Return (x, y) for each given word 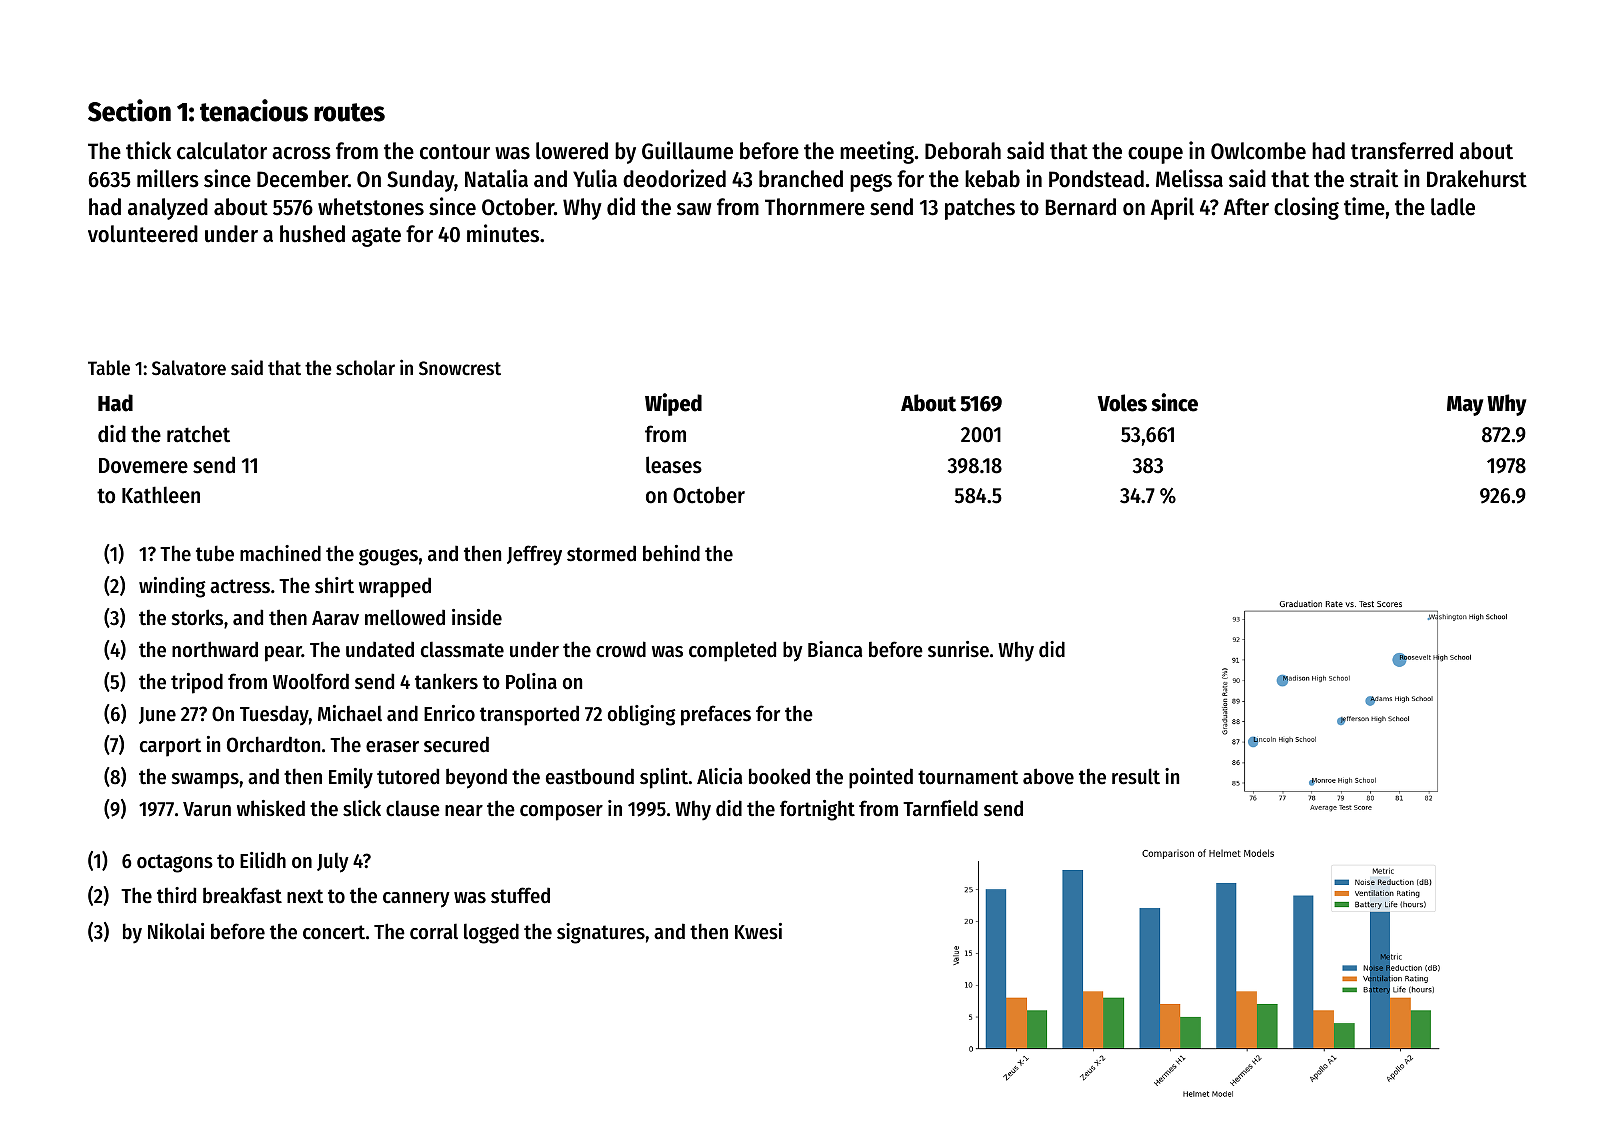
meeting (877, 152)
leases (674, 465)
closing (1306, 208)
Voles (1122, 403)
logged (491, 933)
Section (129, 110)
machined (280, 553)
